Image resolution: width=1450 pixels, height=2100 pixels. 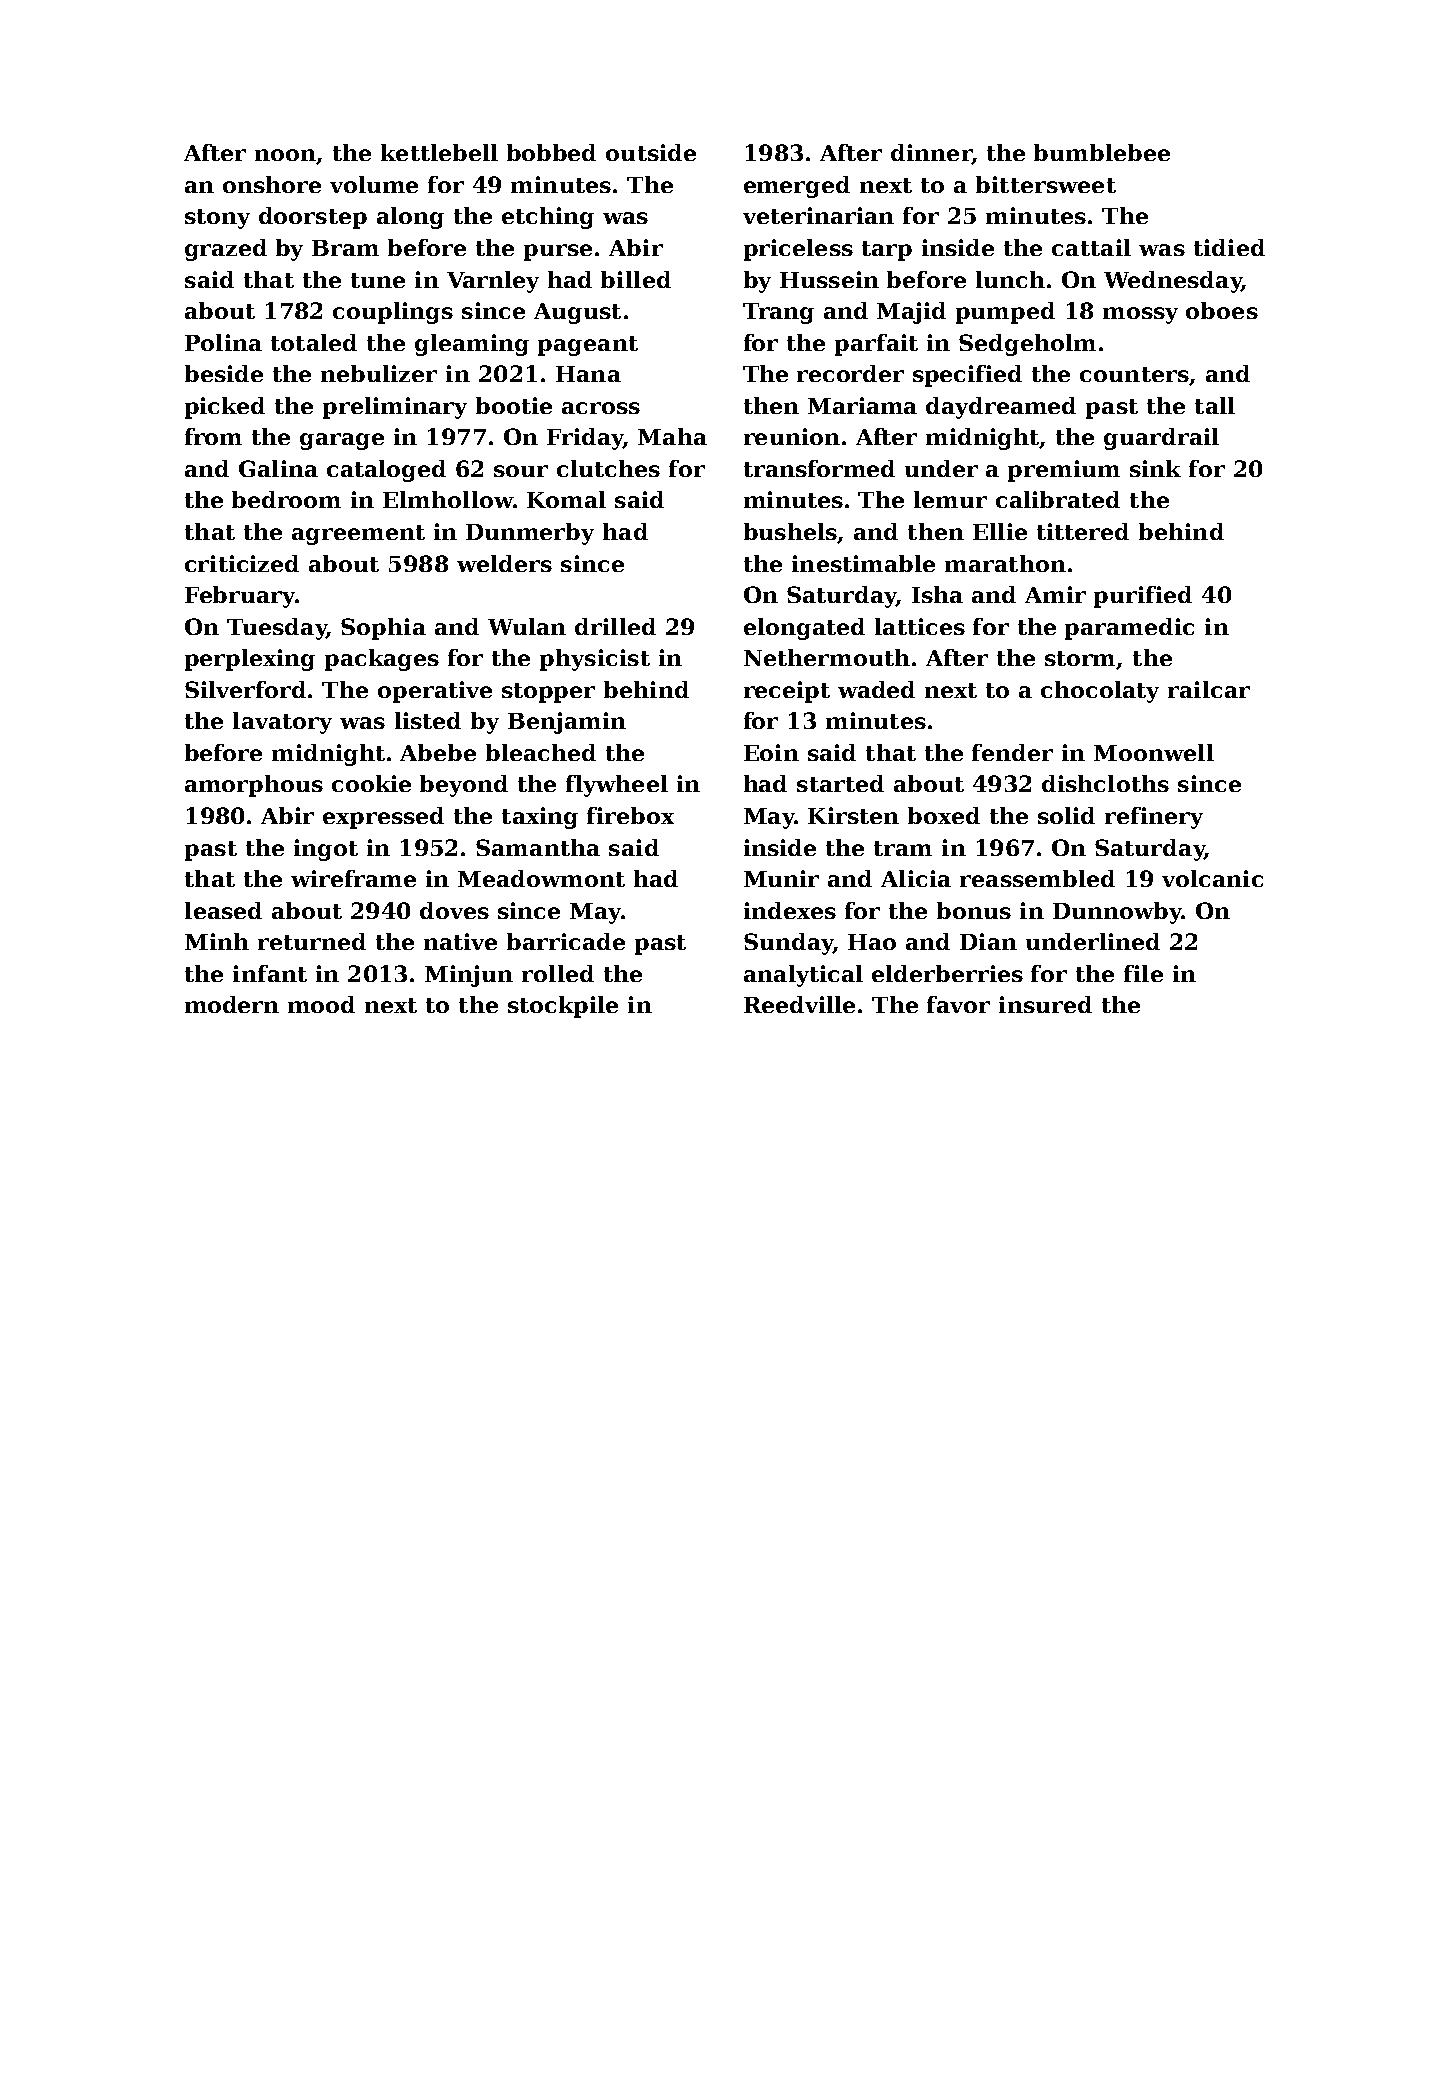 I want to click on tittered, so click(x=1083, y=531).
